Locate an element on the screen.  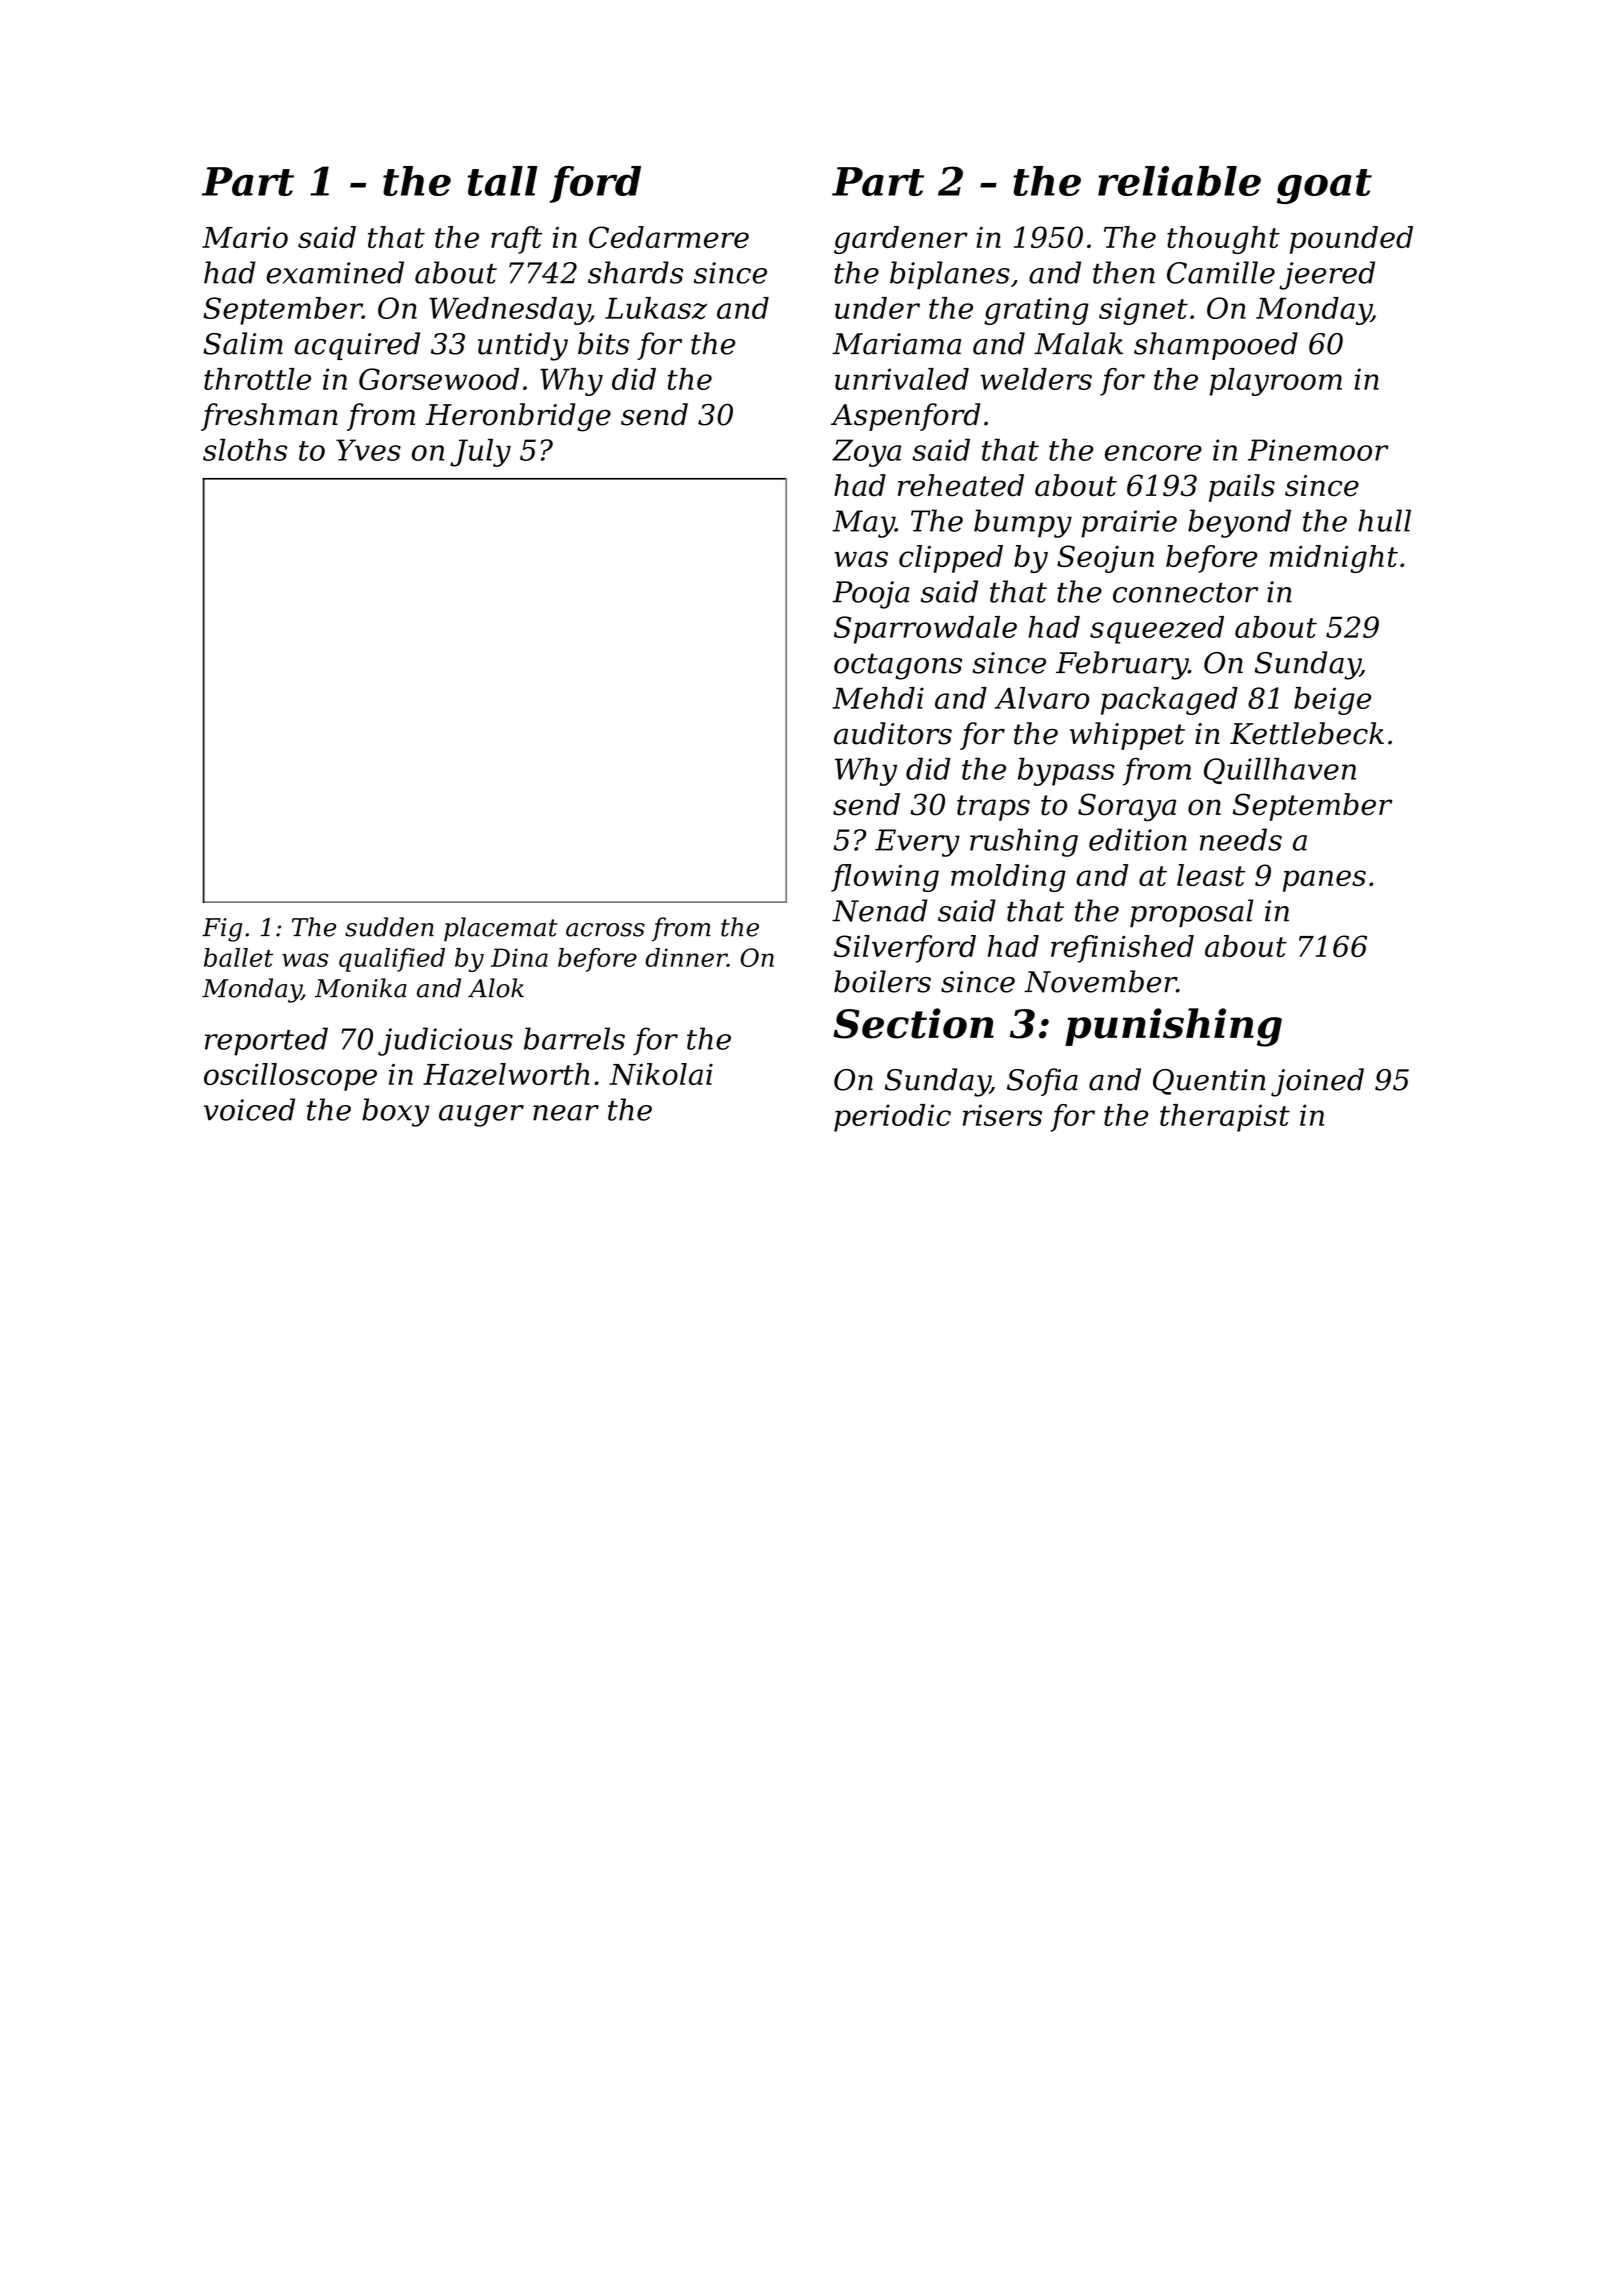
auditors is located at coordinates (893, 733).
